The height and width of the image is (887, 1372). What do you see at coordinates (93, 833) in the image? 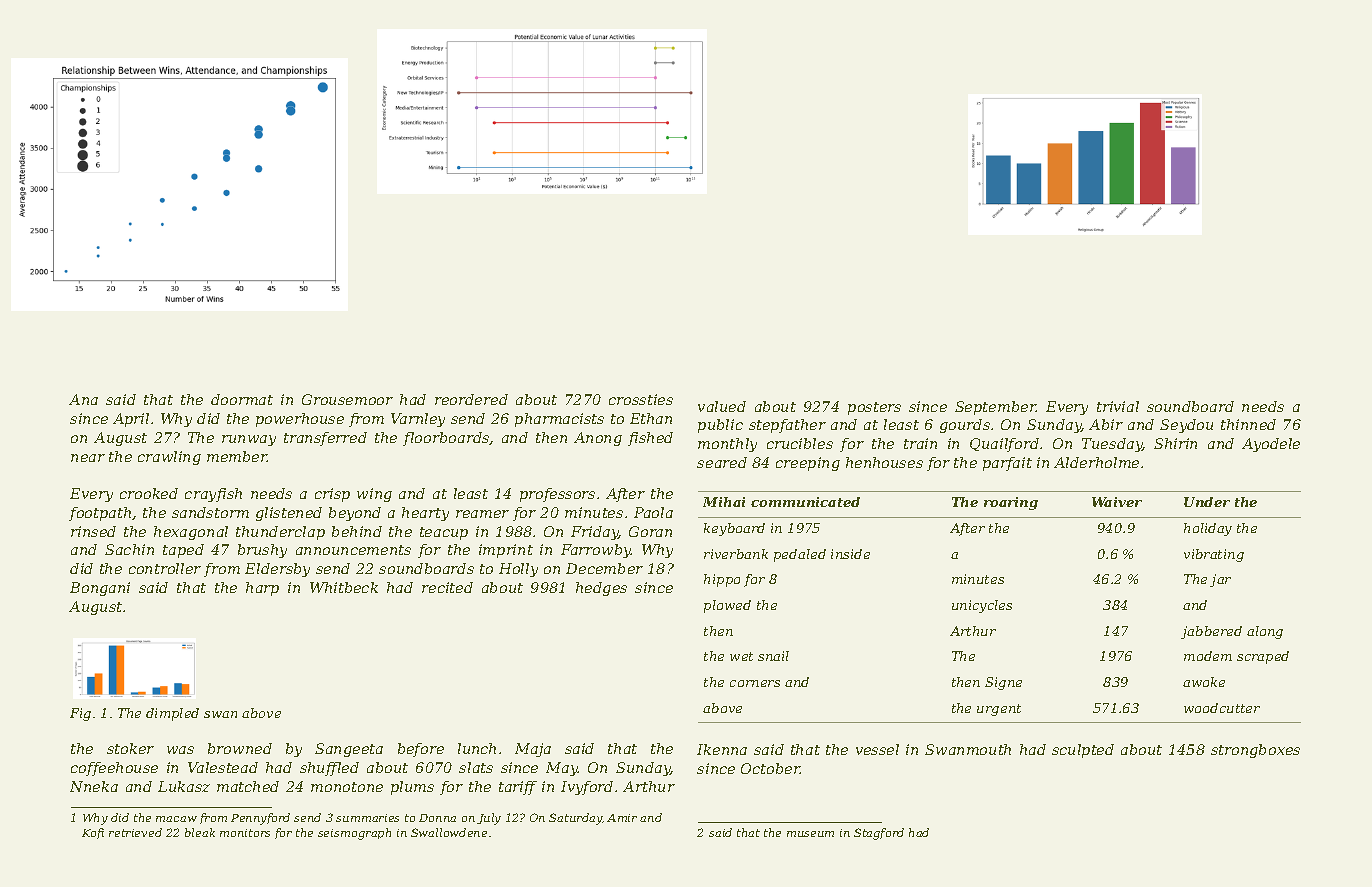
I see `Kofi` at bounding box center [93, 833].
